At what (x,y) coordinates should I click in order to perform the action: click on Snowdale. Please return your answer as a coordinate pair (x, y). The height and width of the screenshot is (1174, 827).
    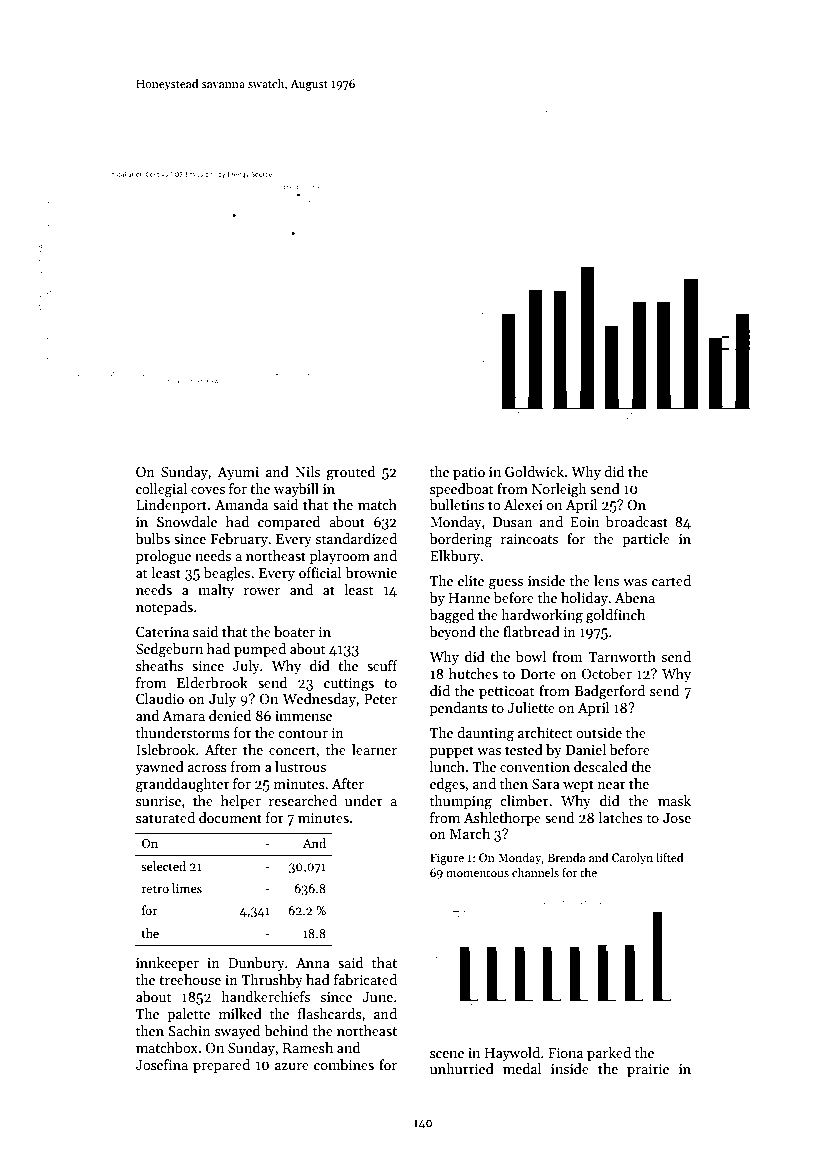
    Looking at the image, I should click on (187, 521).
